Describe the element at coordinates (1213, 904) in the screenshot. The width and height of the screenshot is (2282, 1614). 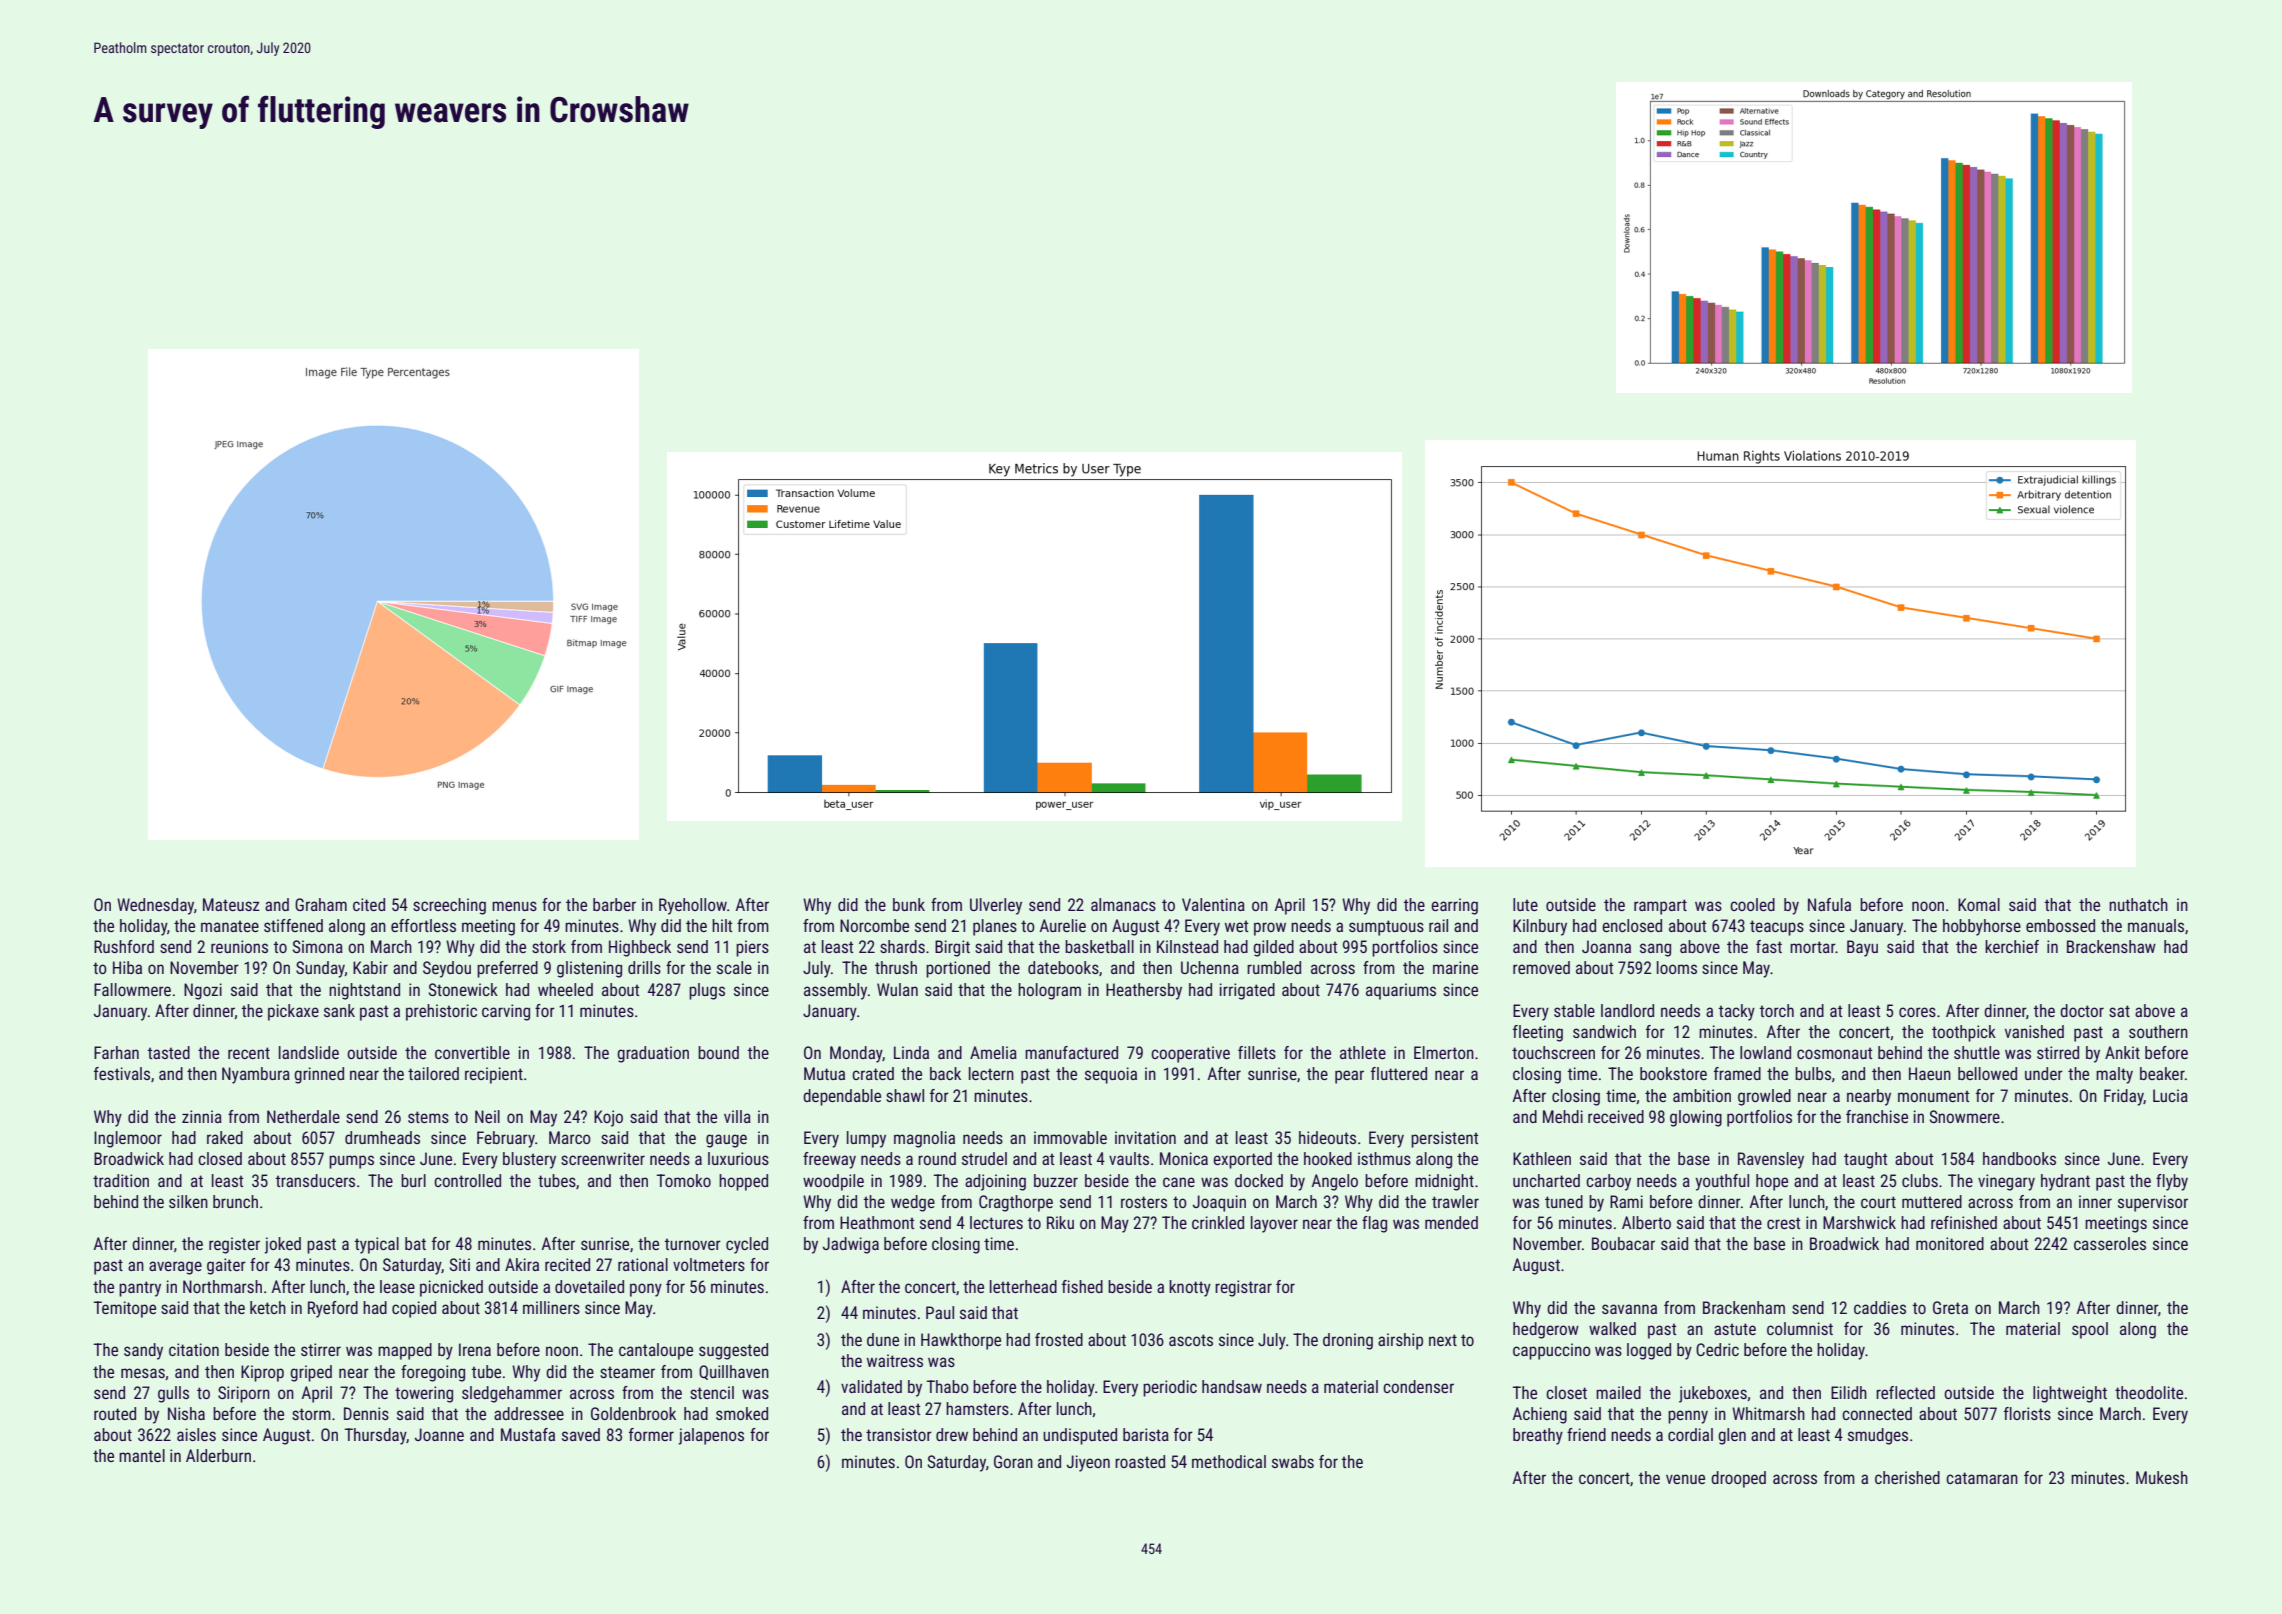
I see `Valentina` at that location.
